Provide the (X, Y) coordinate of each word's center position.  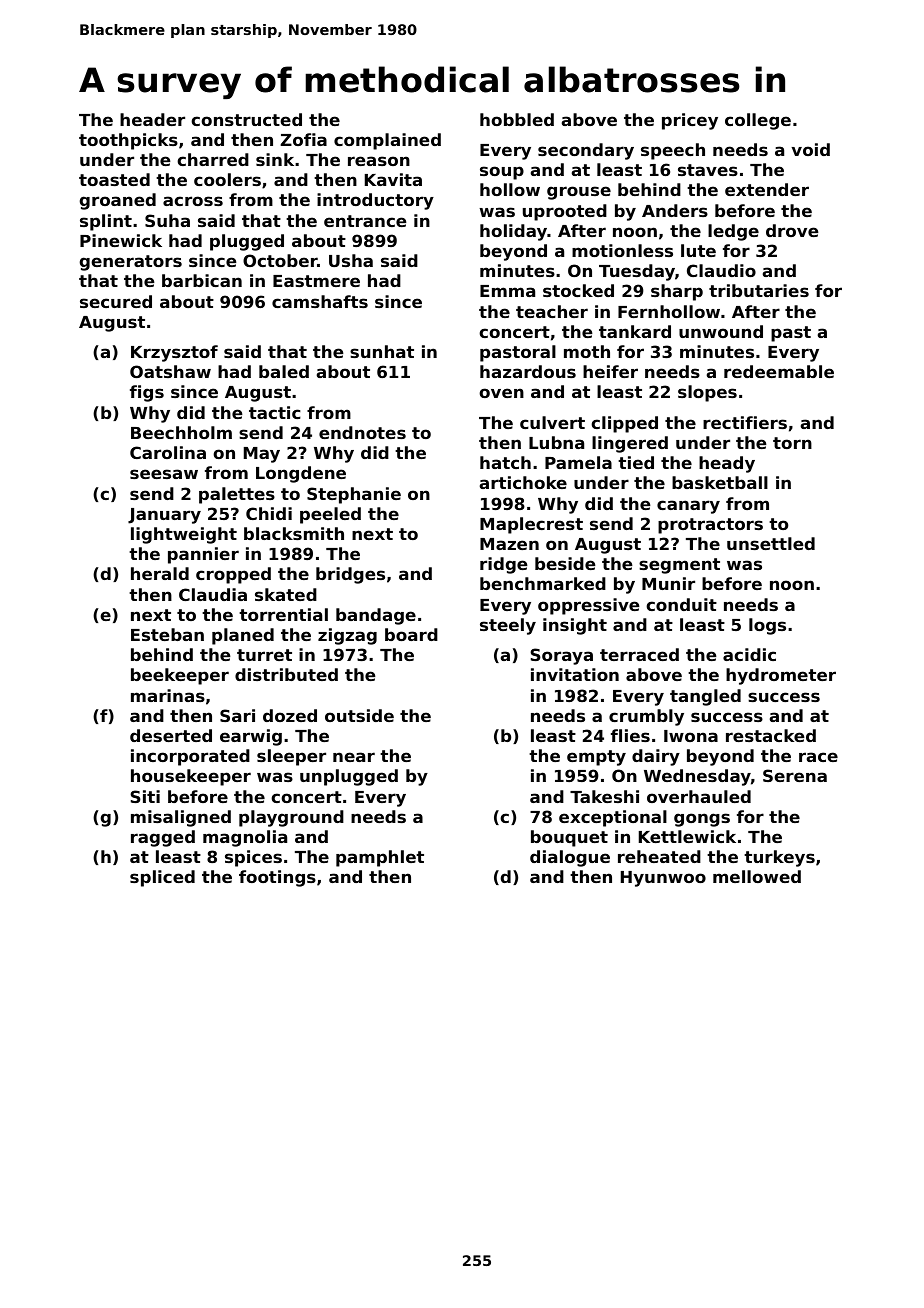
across (193, 201)
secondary (586, 151)
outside (359, 715)
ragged (163, 838)
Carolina (168, 452)
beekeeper (180, 676)
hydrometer (781, 676)
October (280, 260)
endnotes (362, 432)
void (810, 149)
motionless (622, 250)
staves (708, 170)
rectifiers (745, 422)
